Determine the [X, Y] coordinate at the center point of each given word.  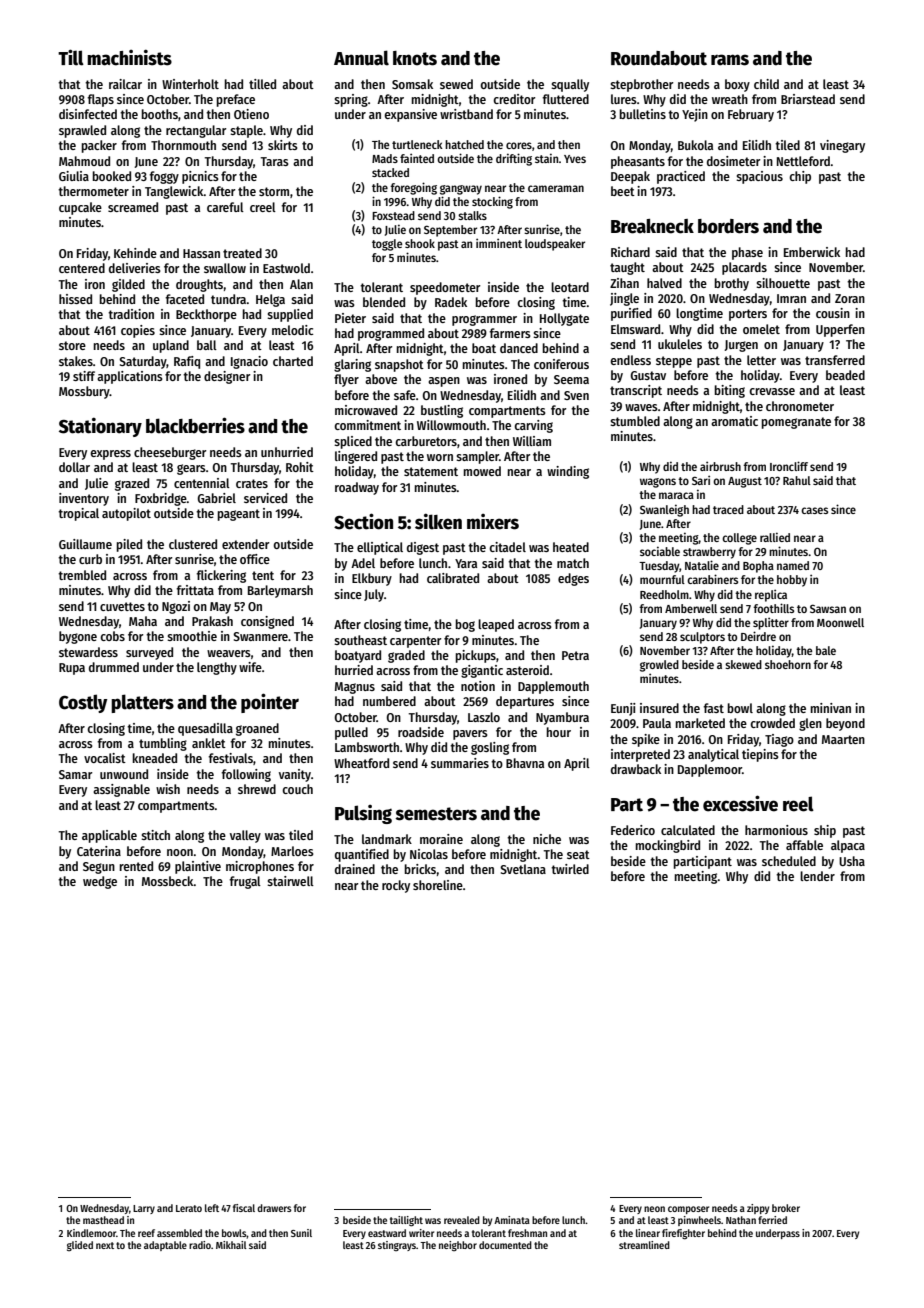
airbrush [720, 466]
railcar [125, 84]
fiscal [244, 1208]
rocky [396, 886]
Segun [99, 868]
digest [423, 548]
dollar [74, 467]
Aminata [512, 1220]
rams [730, 60]
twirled [570, 869]
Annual [361, 58]
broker [786, 1208]
